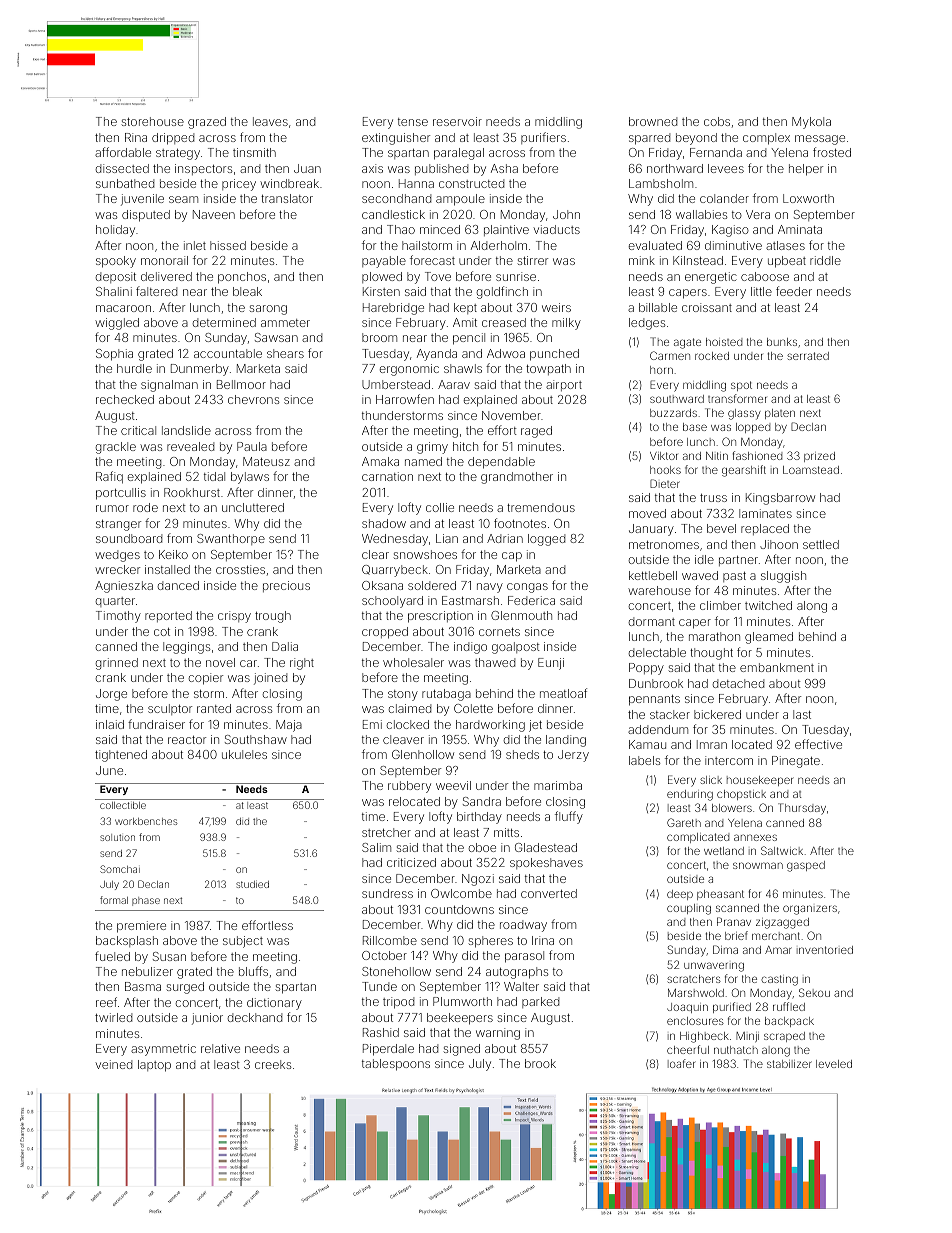 The height and width of the screenshot is (1233, 952). What do you see at coordinates (546, 847) in the screenshot?
I see `Gladestead` at bounding box center [546, 847].
